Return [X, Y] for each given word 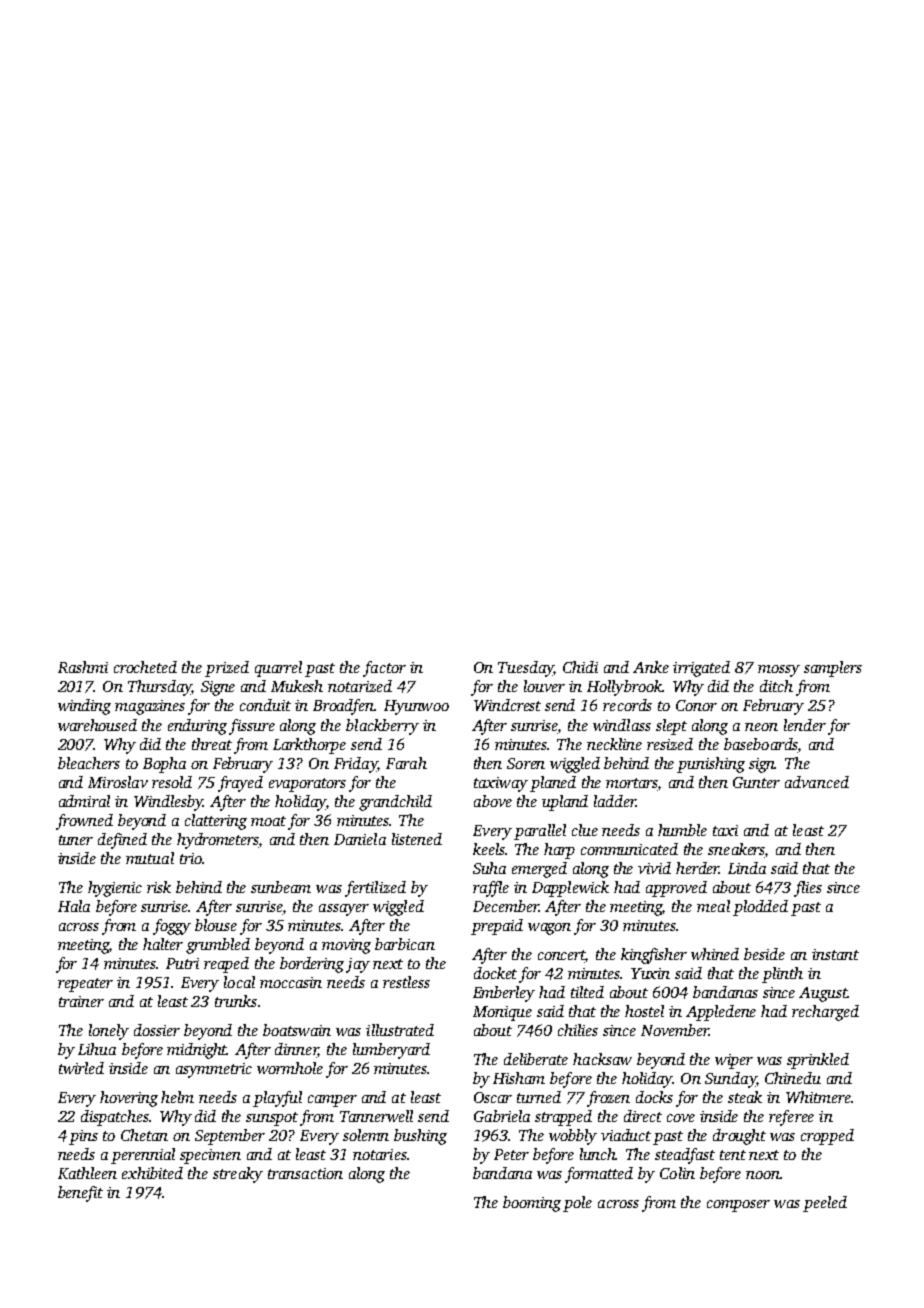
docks [654, 1097]
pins [83, 1137]
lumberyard [391, 1051]
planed [553, 784]
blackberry [382, 727]
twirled [81, 1068]
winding [84, 707]
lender [805, 725]
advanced [817, 782]
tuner [76, 840]
